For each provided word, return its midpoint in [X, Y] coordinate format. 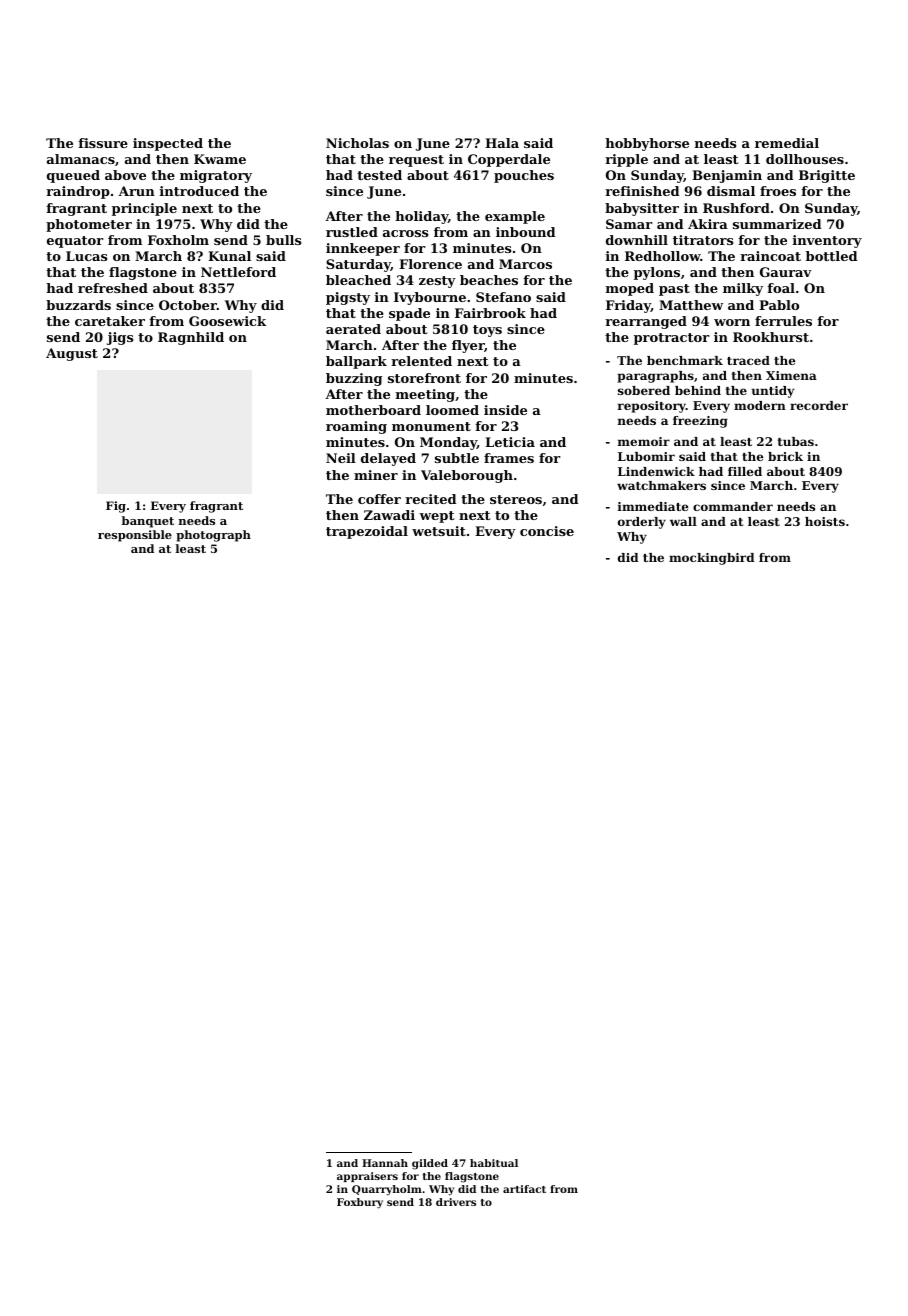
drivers [456, 1202]
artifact [524, 1189]
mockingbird [712, 559]
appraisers [367, 1177]
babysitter [642, 209]
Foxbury [360, 1203]
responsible [135, 536]
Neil [341, 458]
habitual [494, 1163]
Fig [116, 507]
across [405, 233]
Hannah [385, 1163]
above [125, 175]
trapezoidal [367, 532]
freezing [700, 422]
